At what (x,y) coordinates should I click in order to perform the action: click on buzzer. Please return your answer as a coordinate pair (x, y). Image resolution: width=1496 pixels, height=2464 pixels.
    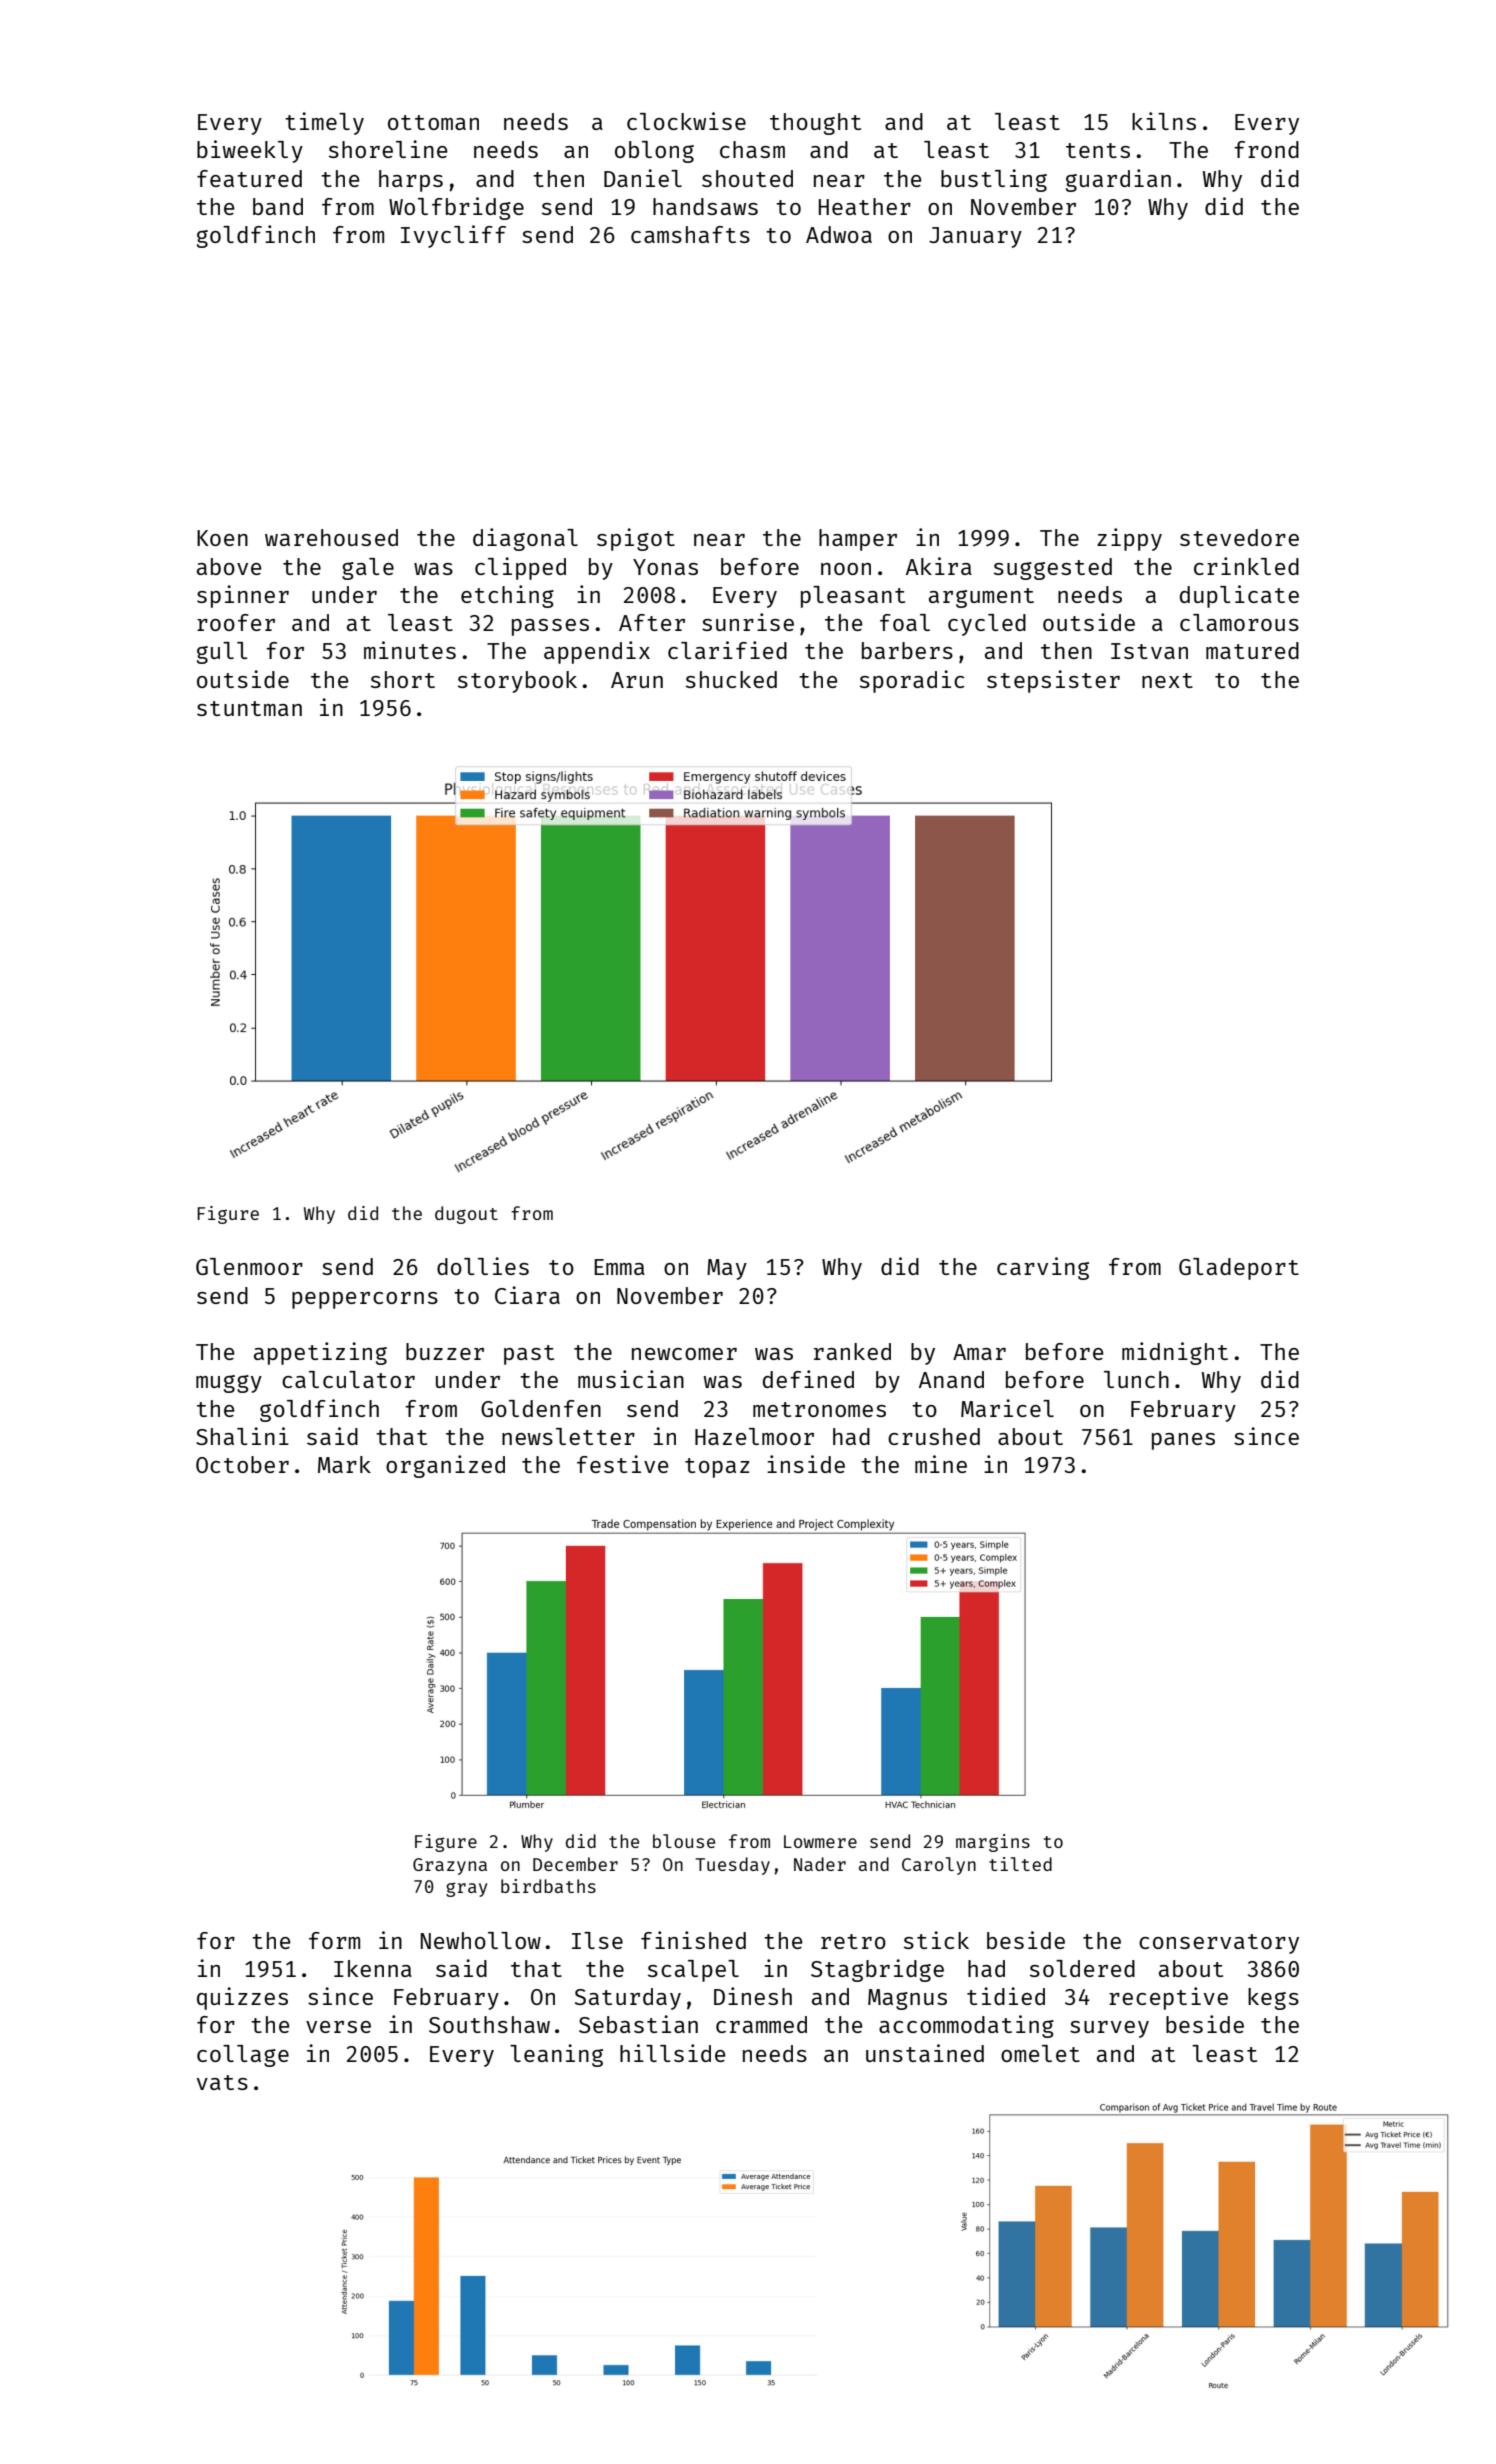
    Looking at the image, I should click on (445, 1351).
